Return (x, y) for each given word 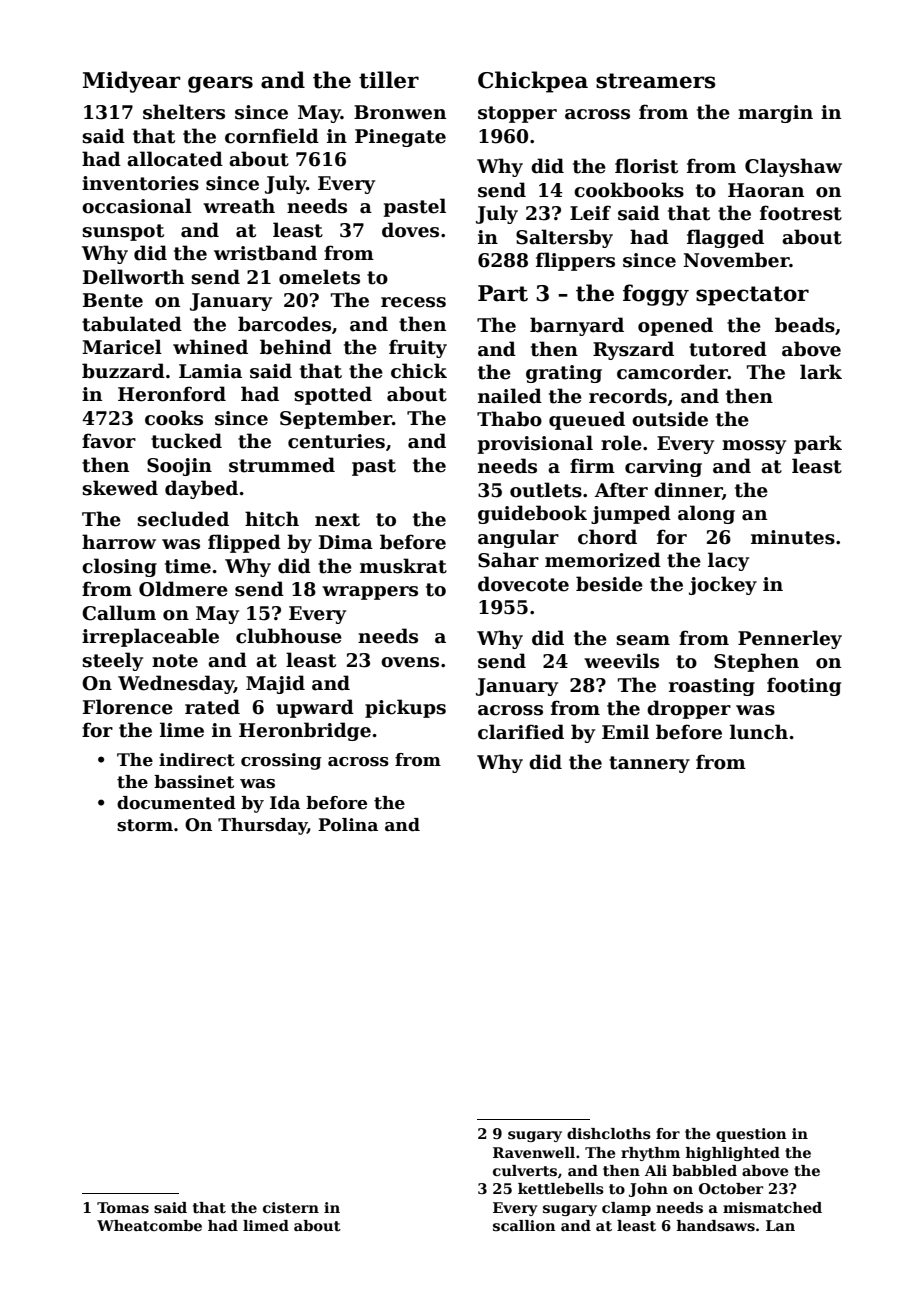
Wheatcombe (149, 1225)
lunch (759, 732)
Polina (348, 825)
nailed (510, 396)
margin (775, 114)
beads (805, 325)
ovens (410, 662)
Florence (128, 707)
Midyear (132, 82)
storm (145, 825)
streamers (656, 81)
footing (804, 686)
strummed (282, 465)
